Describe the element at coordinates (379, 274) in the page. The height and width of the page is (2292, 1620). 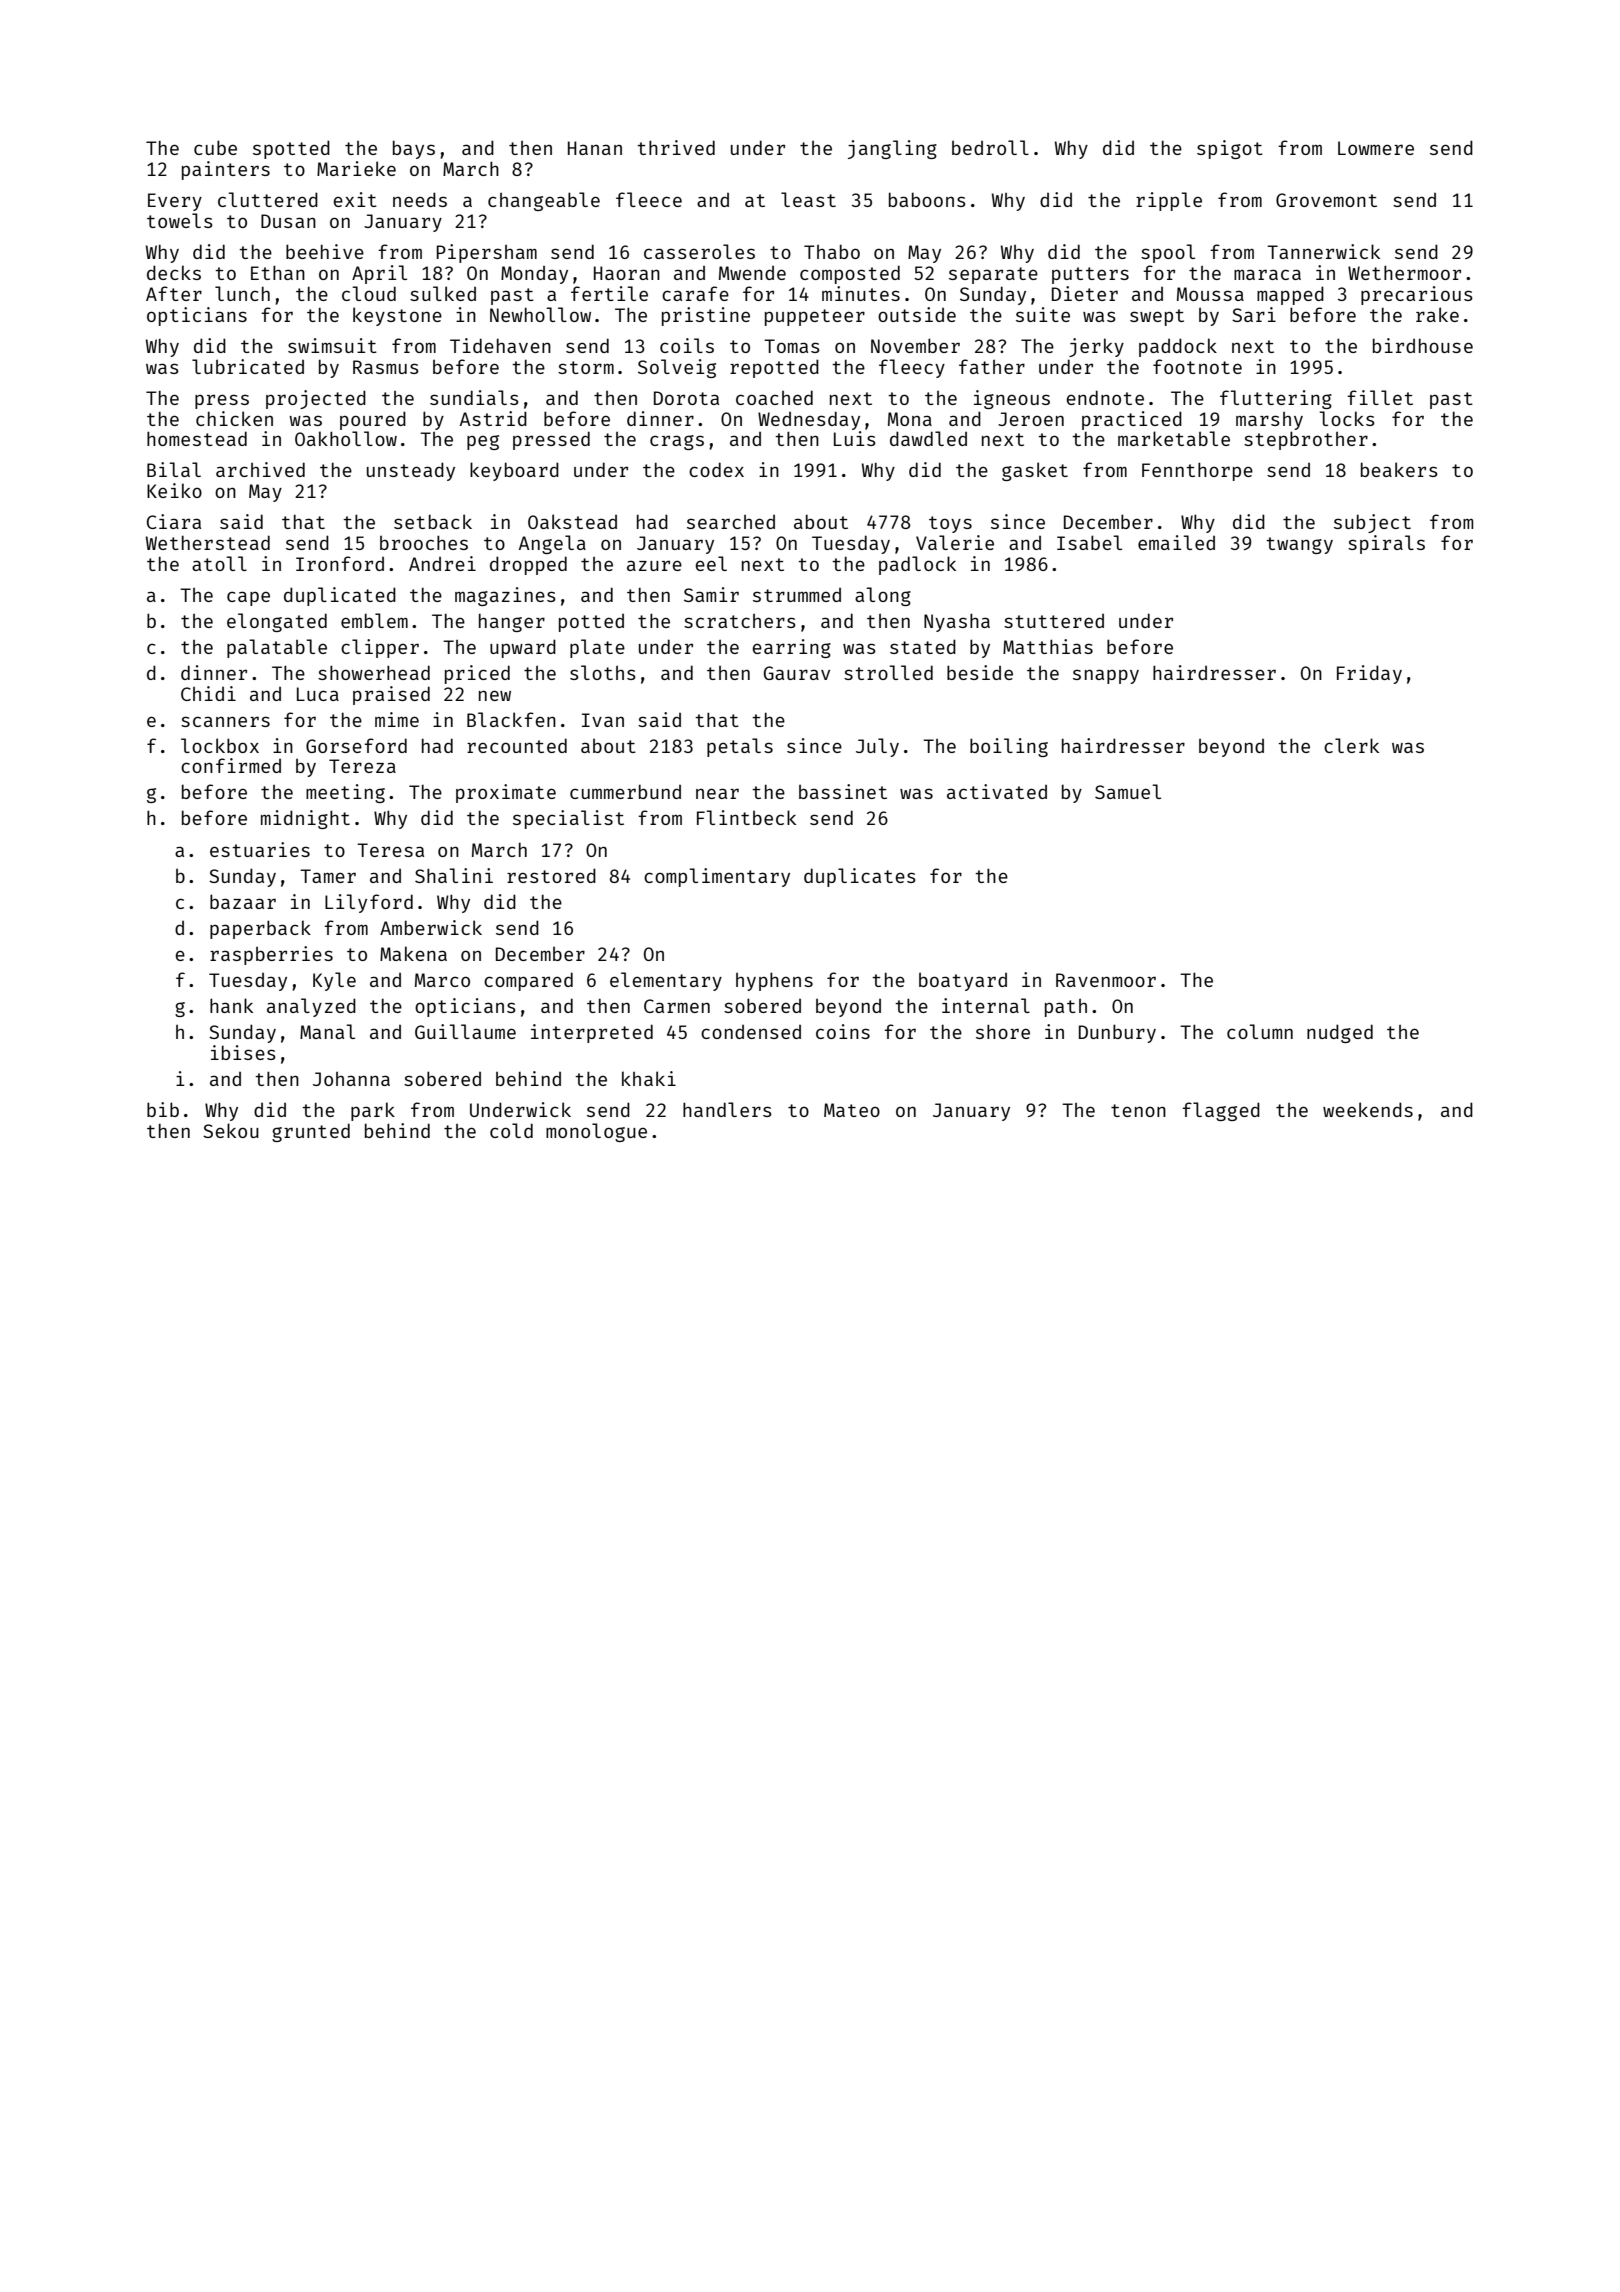
I see `April` at that location.
